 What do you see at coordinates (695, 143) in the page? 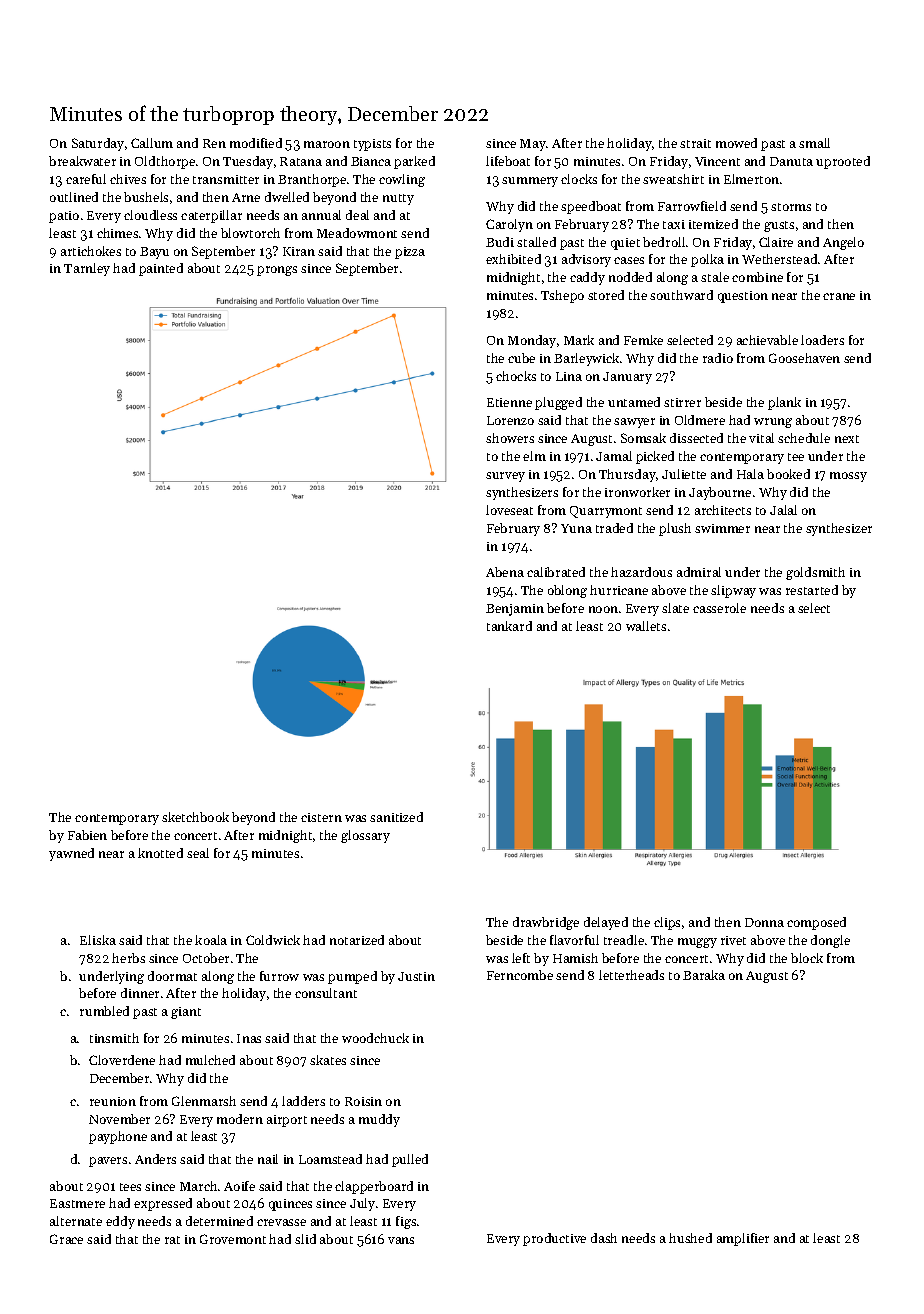
I see `strait` at bounding box center [695, 143].
